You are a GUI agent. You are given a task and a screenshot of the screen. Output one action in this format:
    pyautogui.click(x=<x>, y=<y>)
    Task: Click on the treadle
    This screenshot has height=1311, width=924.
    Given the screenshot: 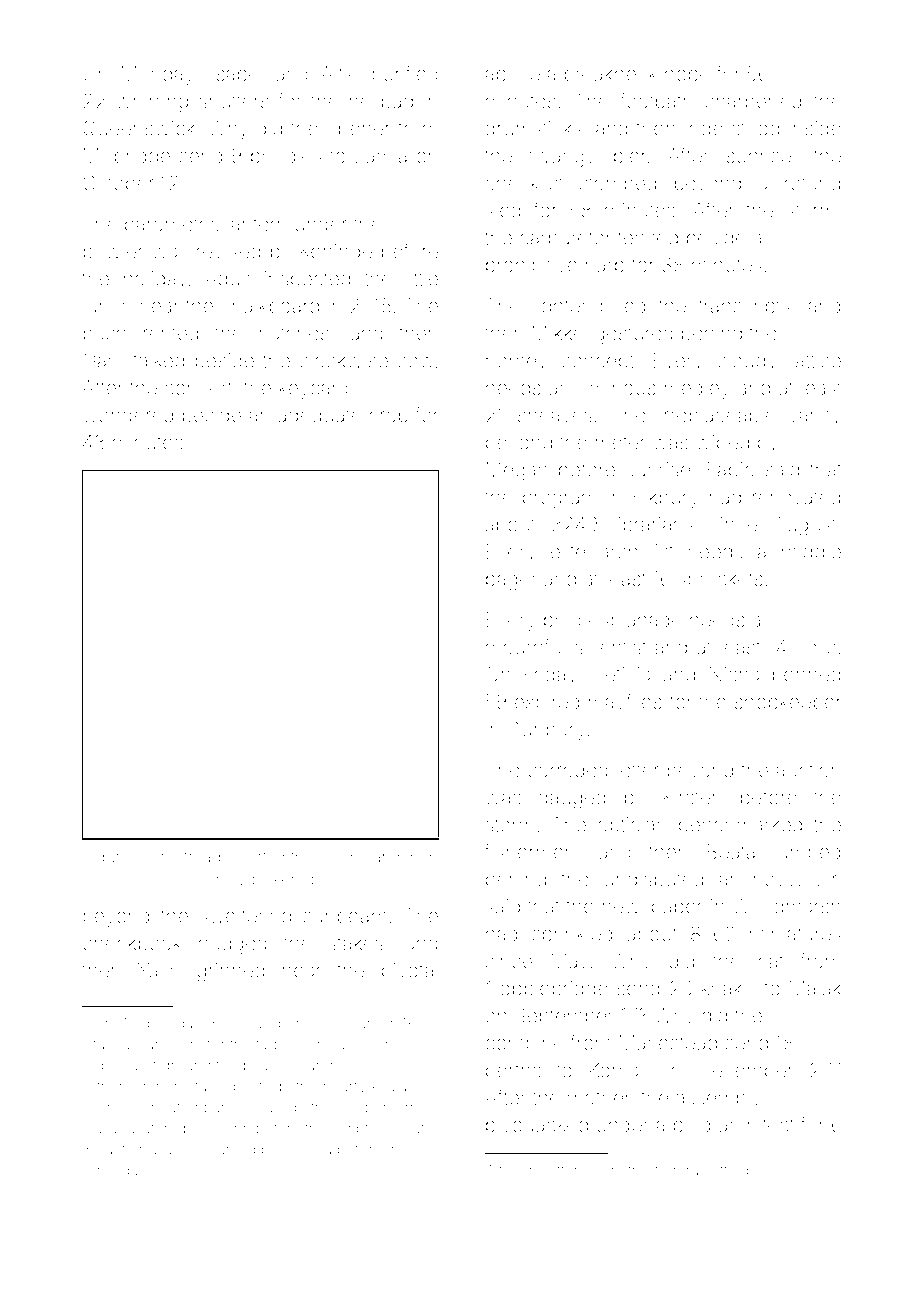 What is the action you would take?
    pyautogui.click(x=209, y=857)
